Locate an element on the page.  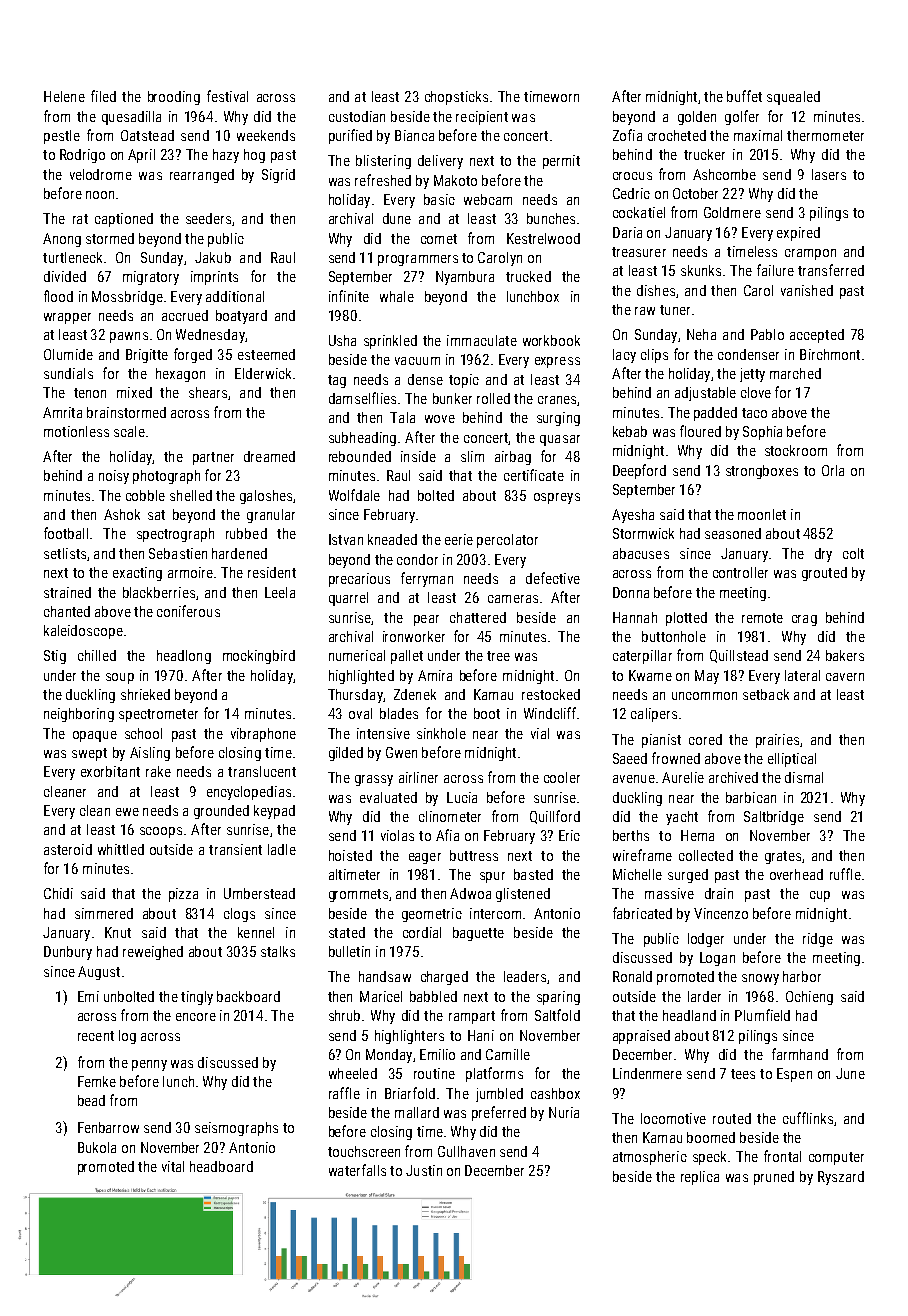
festival is located at coordinates (227, 96).
